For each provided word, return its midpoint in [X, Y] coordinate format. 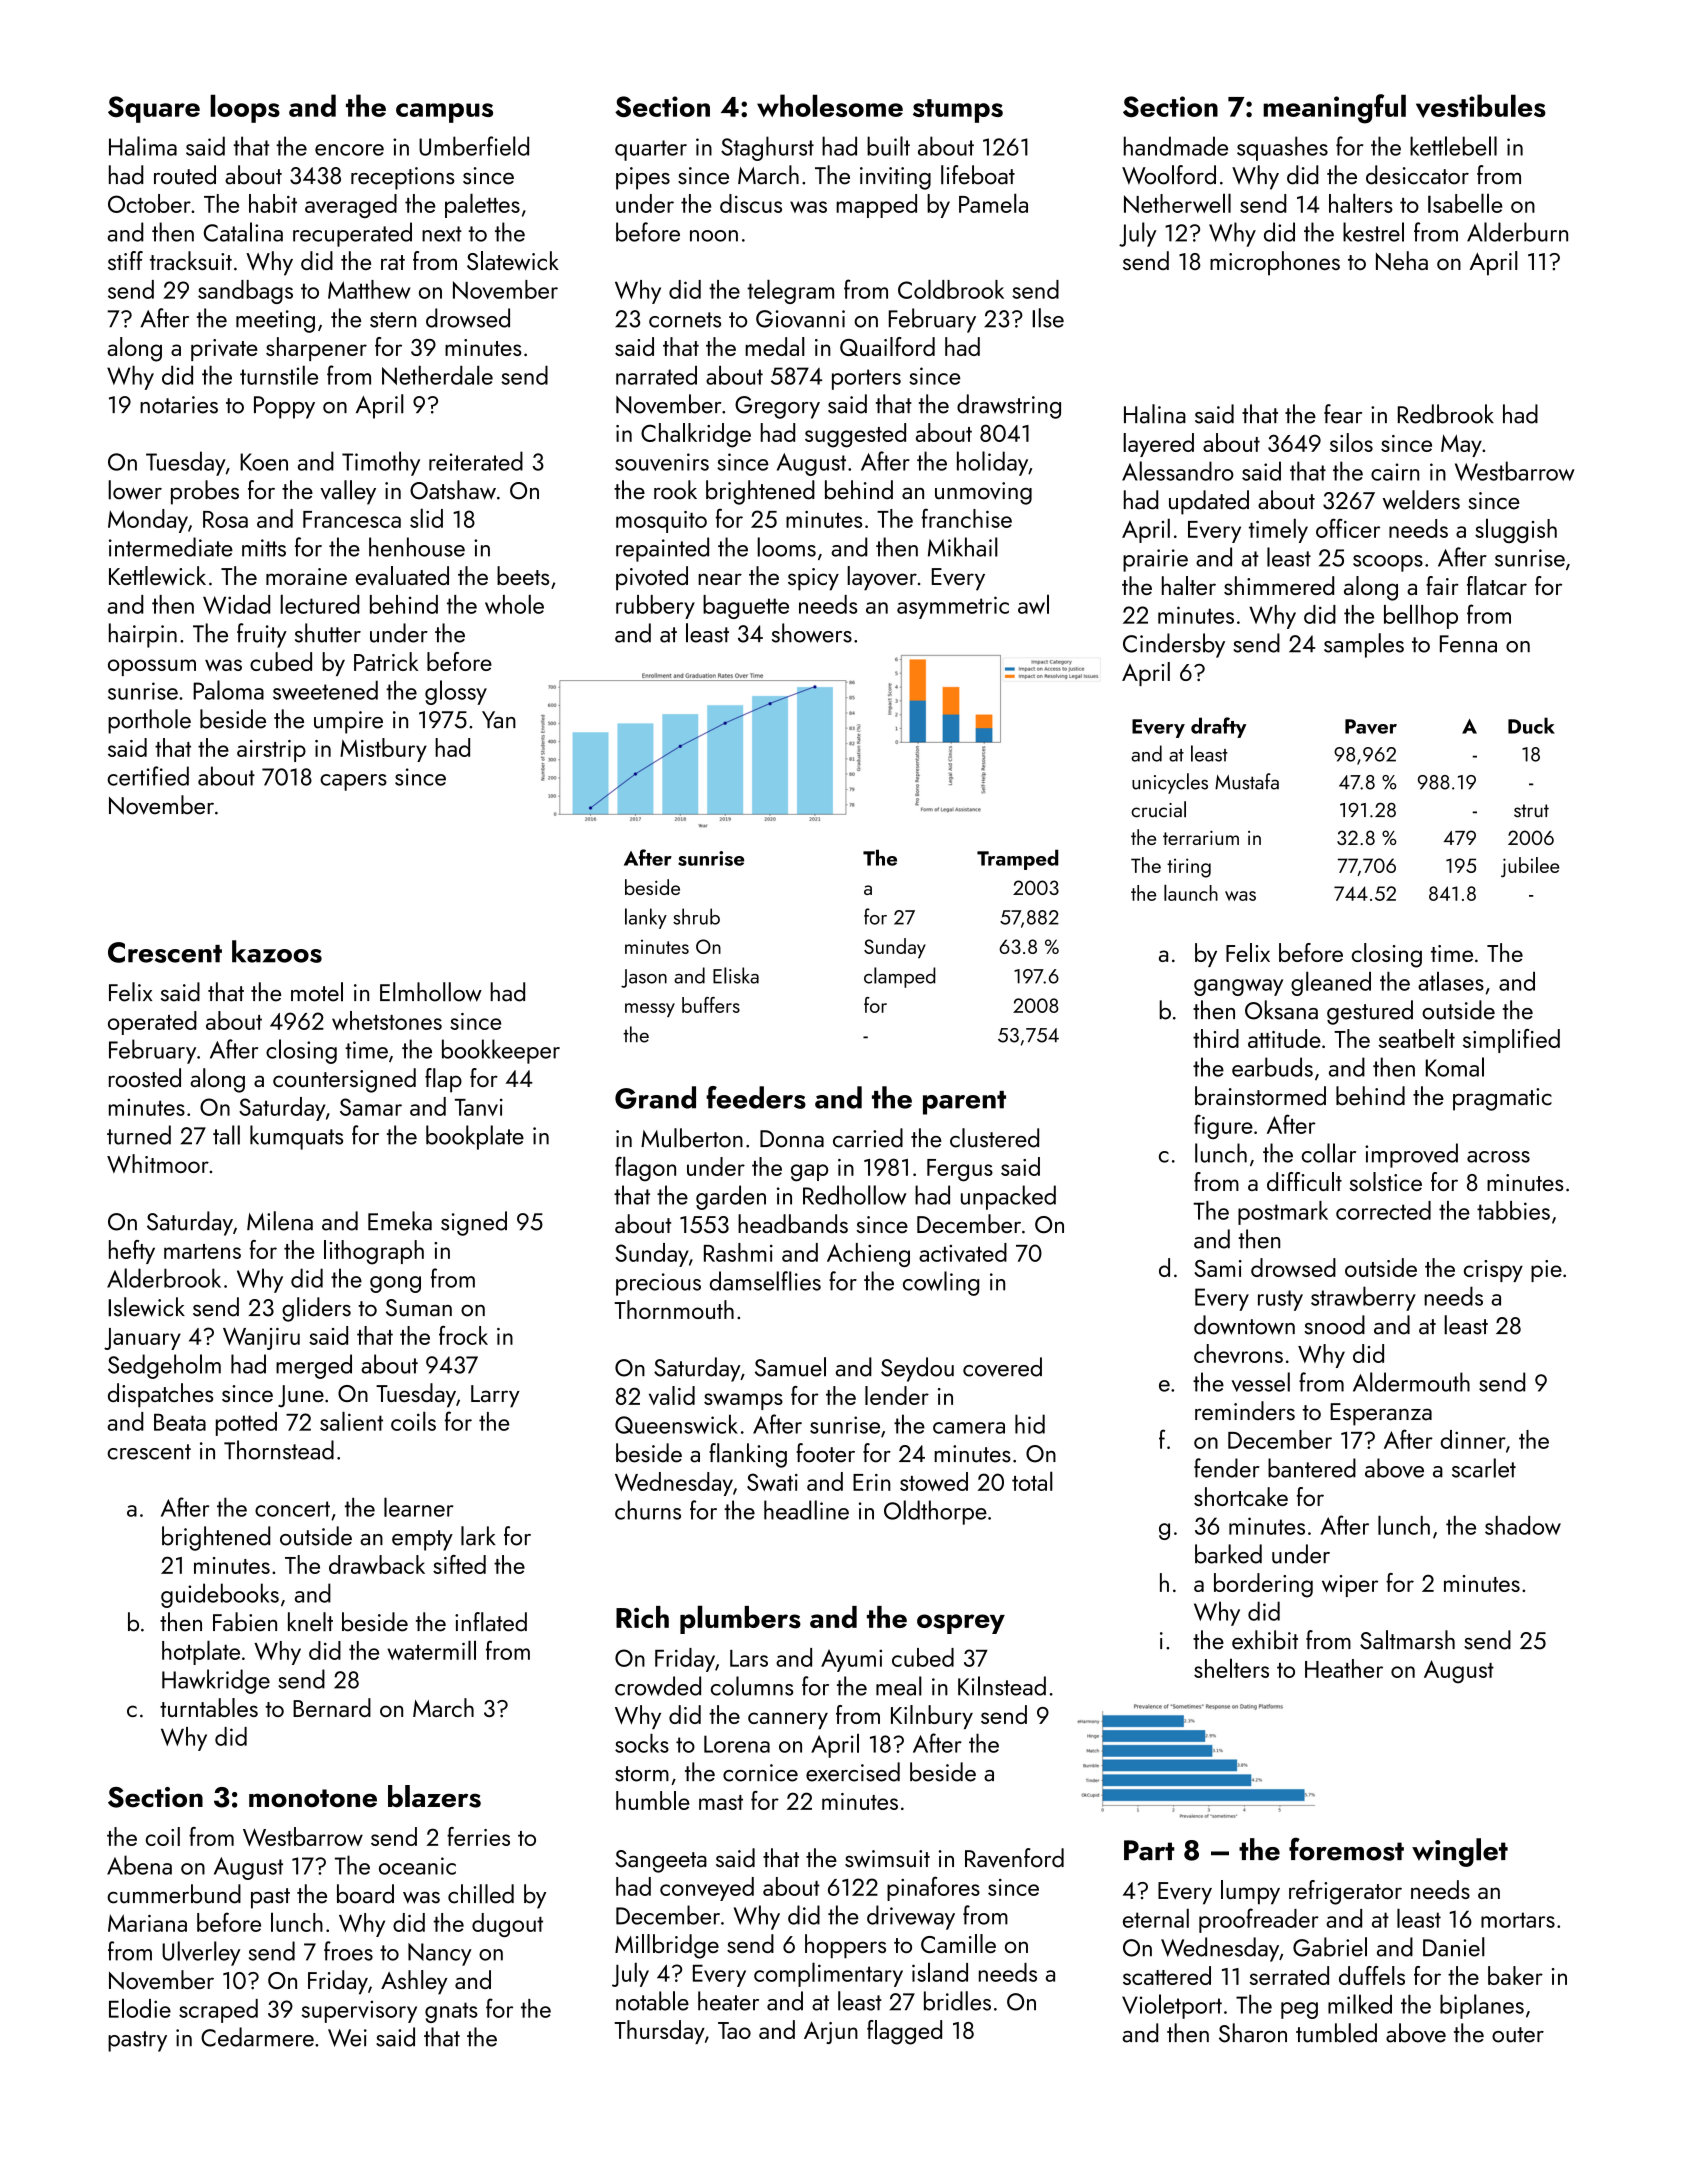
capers [353, 782]
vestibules [1481, 106]
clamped [899, 977]
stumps [958, 111]
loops [245, 108]
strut [1531, 811]
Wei [347, 2038]
